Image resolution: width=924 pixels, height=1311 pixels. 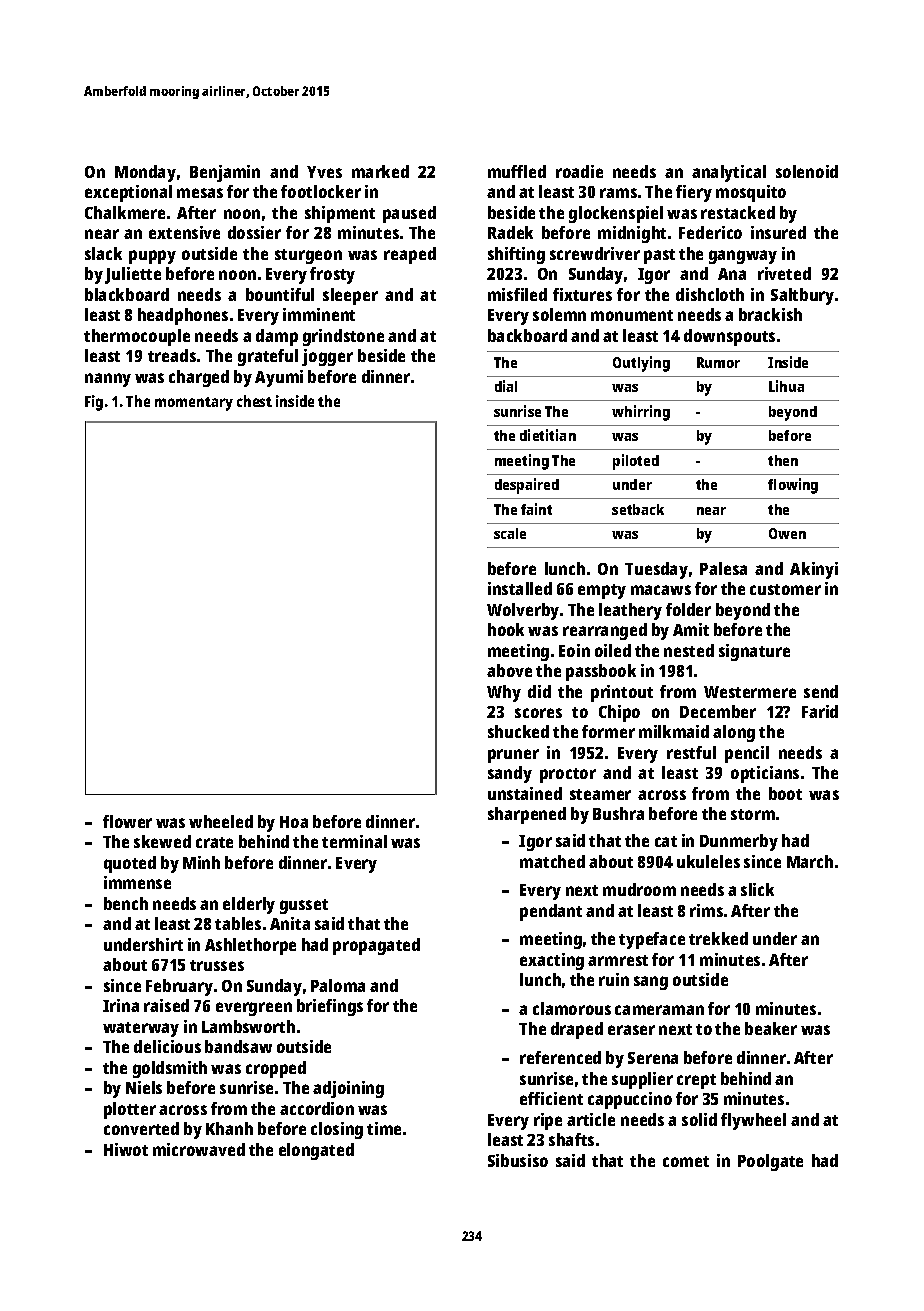 I want to click on referenced, so click(x=560, y=1057).
